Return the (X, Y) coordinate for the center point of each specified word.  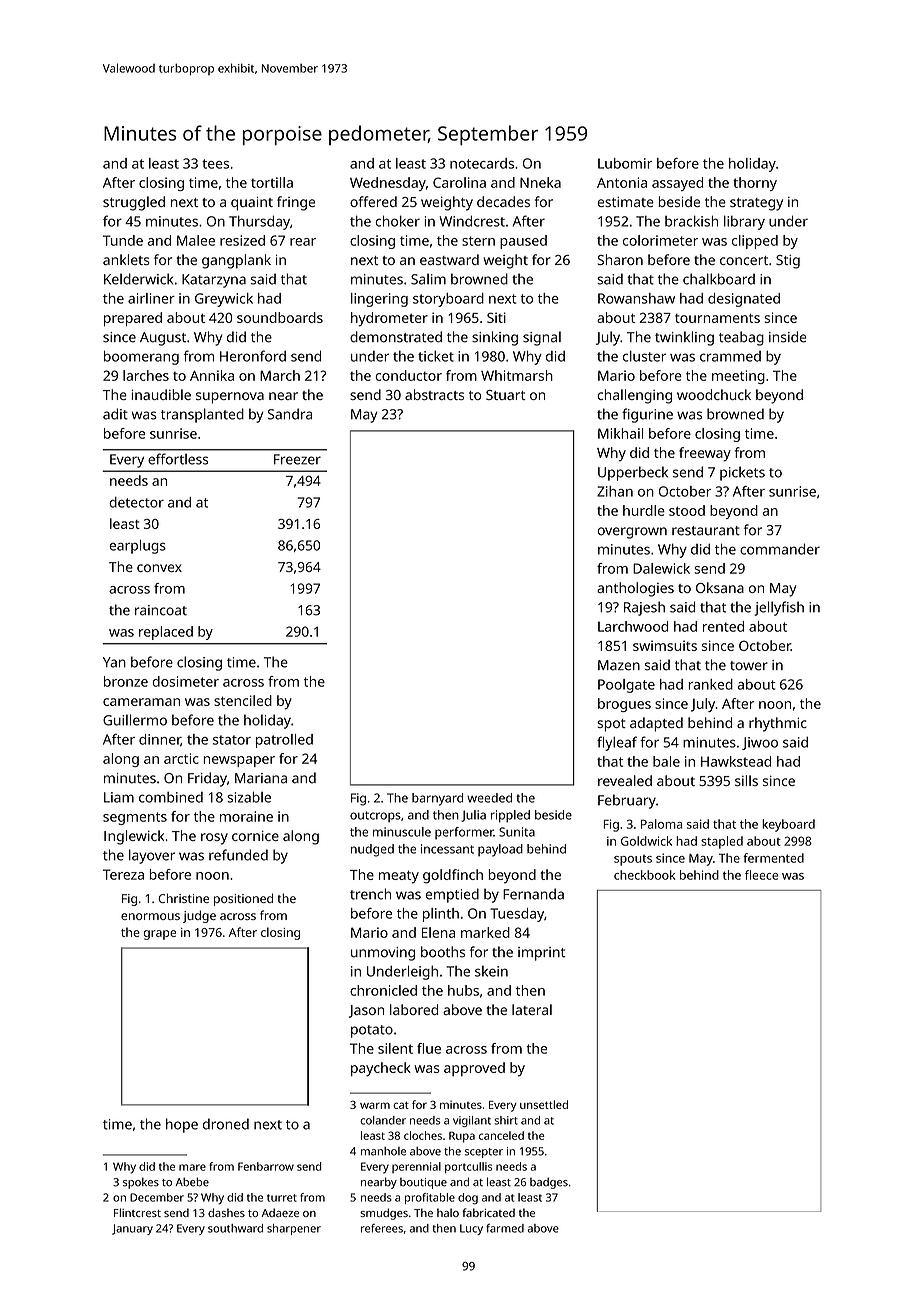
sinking (495, 338)
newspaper (239, 761)
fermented (773, 858)
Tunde (123, 240)
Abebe (192, 1182)
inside (788, 337)
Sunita (517, 832)
